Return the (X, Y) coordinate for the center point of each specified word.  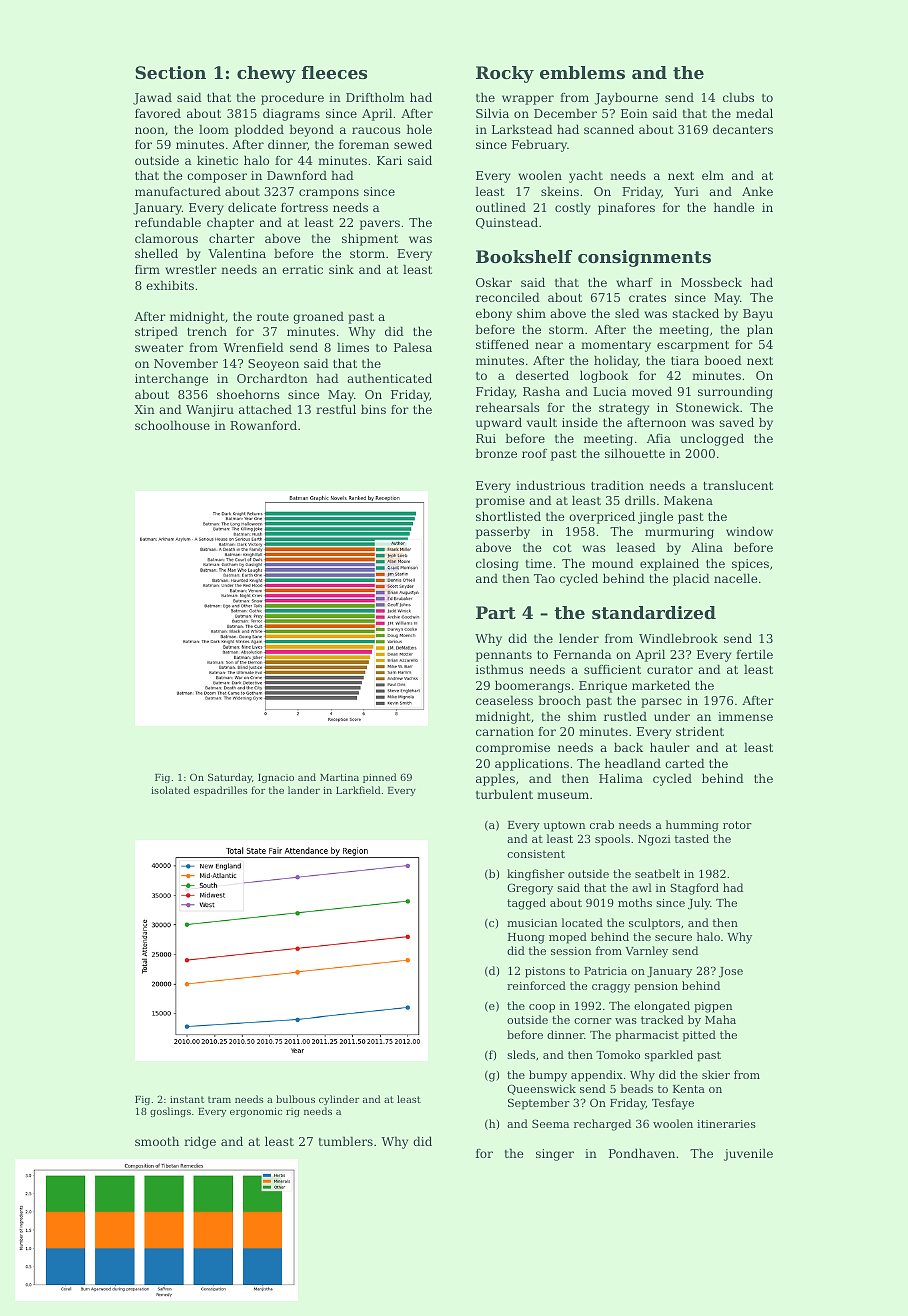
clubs (738, 97)
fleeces (334, 72)
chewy (266, 74)
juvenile (748, 1154)
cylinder (339, 1100)
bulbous (295, 1099)
